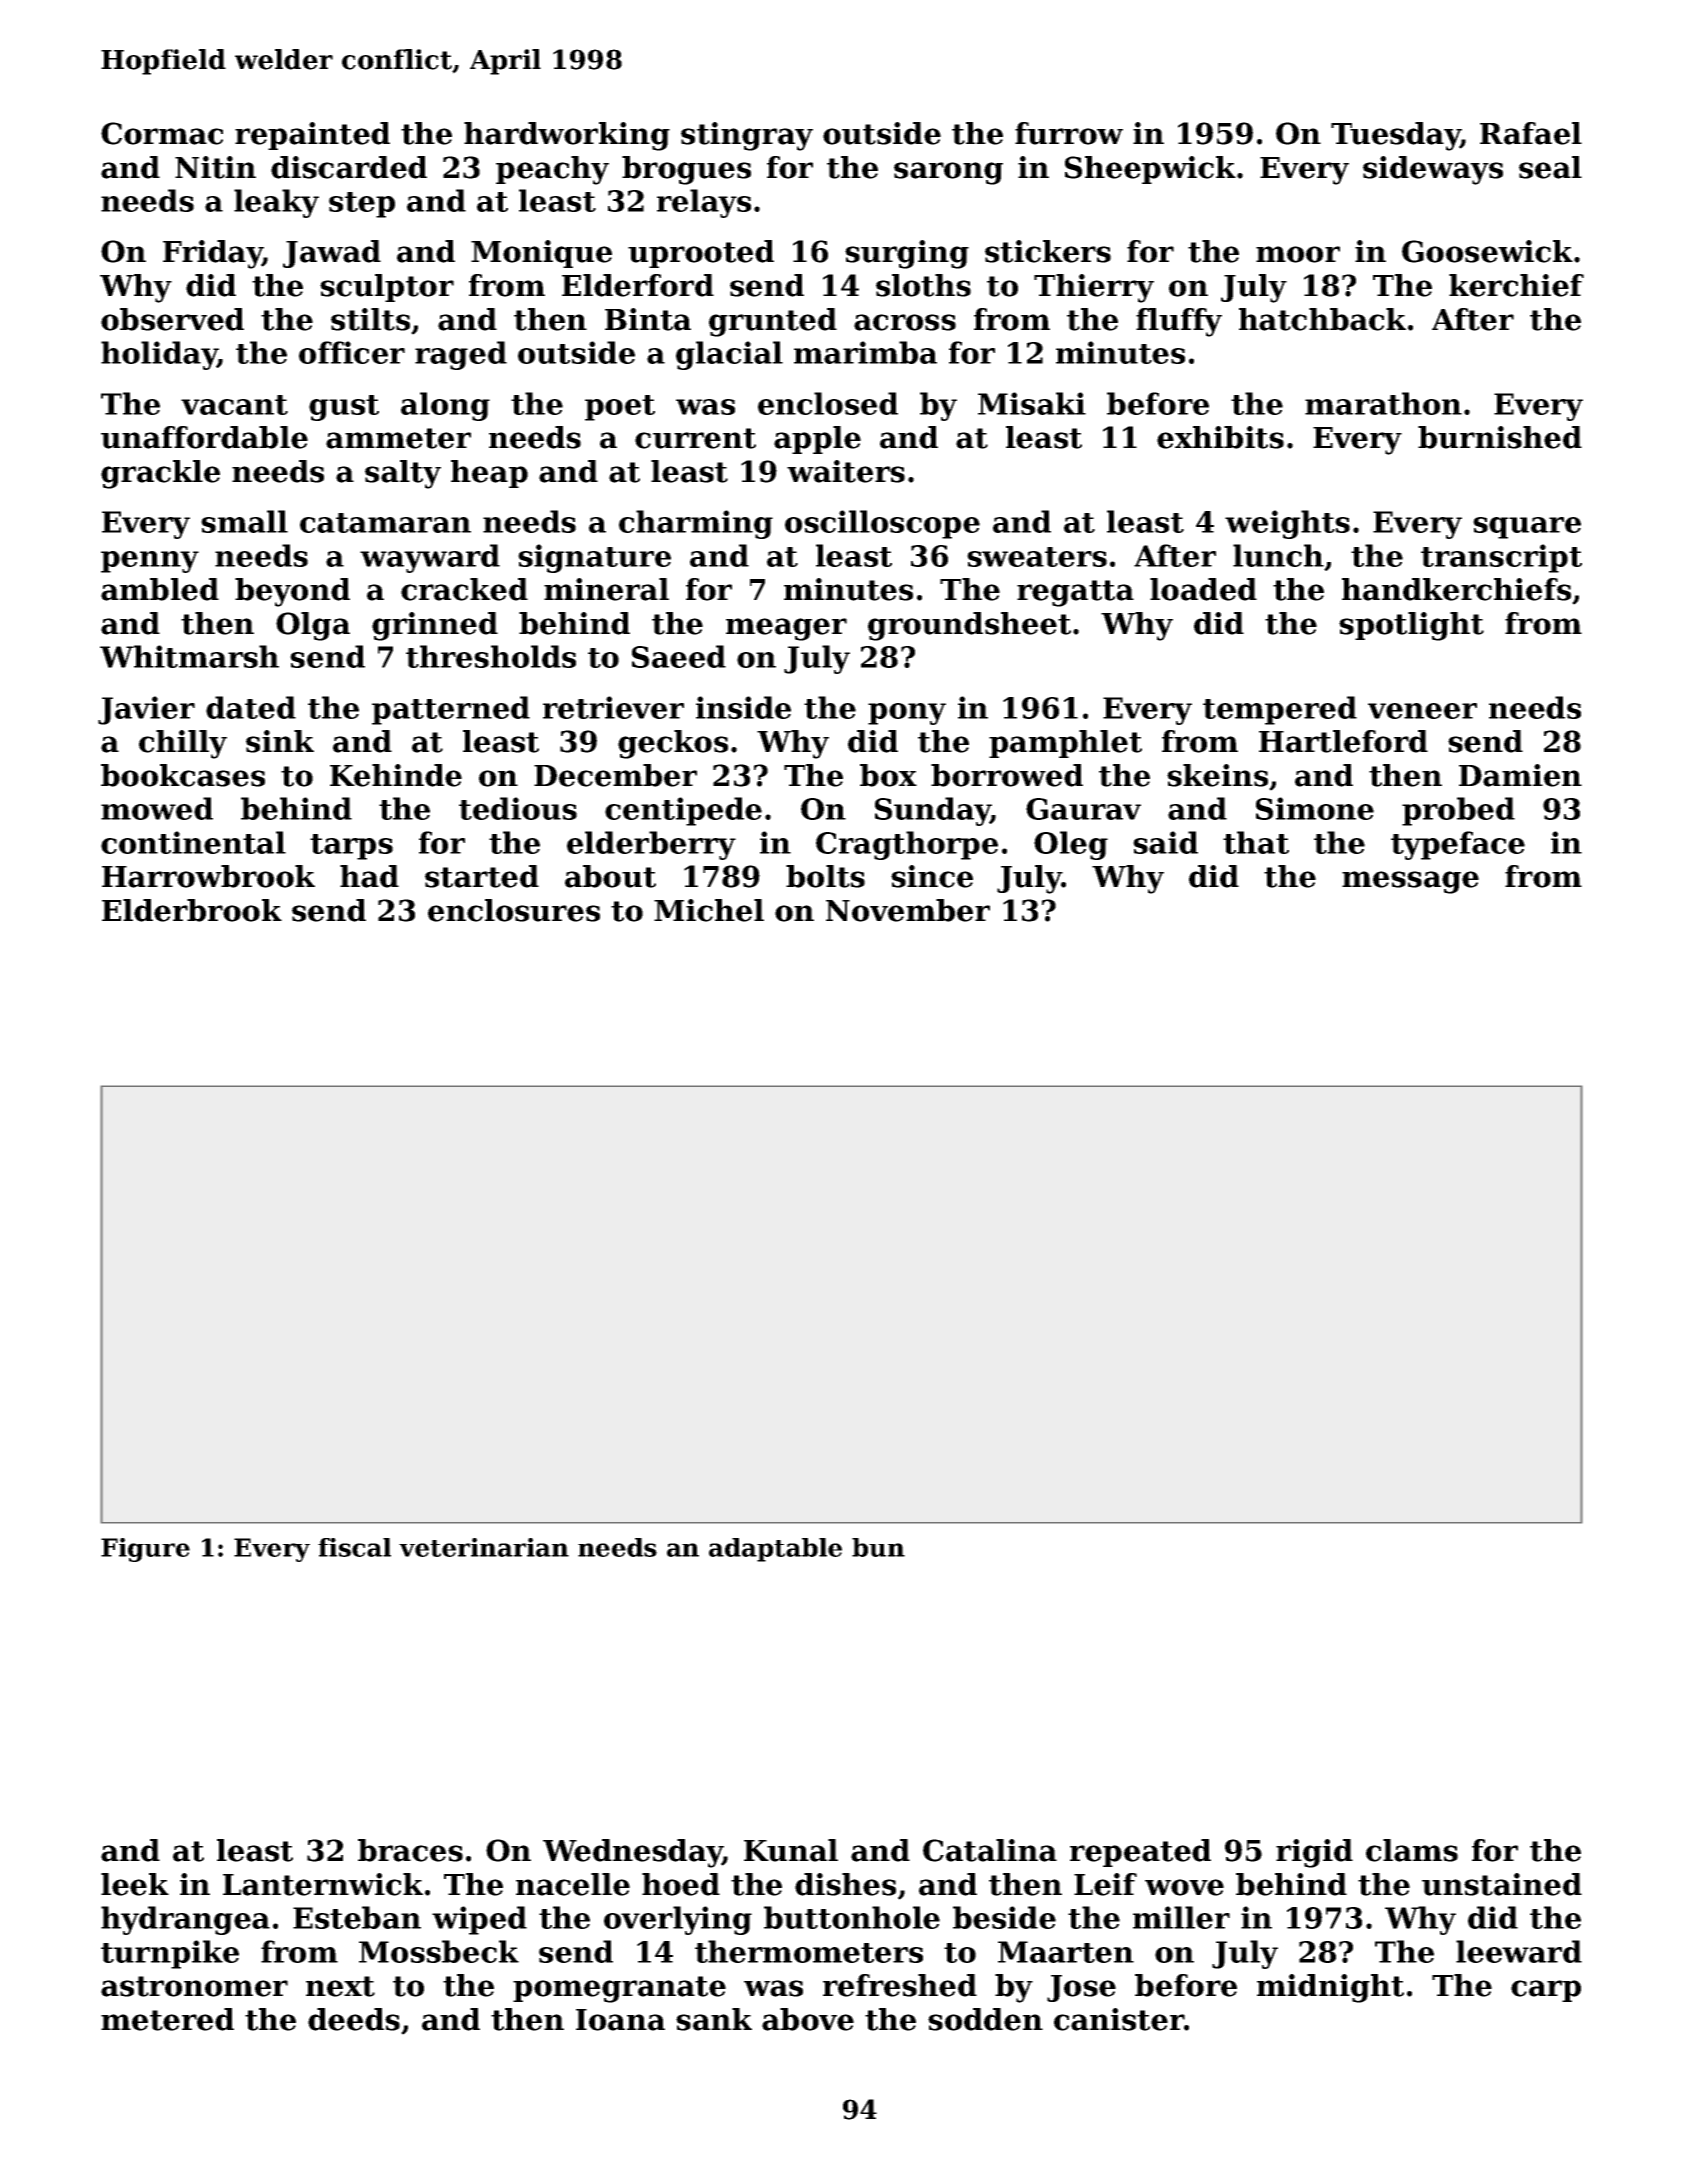 The height and width of the image is (2178, 1683). What do you see at coordinates (878, 1547) in the image?
I see `bun` at bounding box center [878, 1547].
